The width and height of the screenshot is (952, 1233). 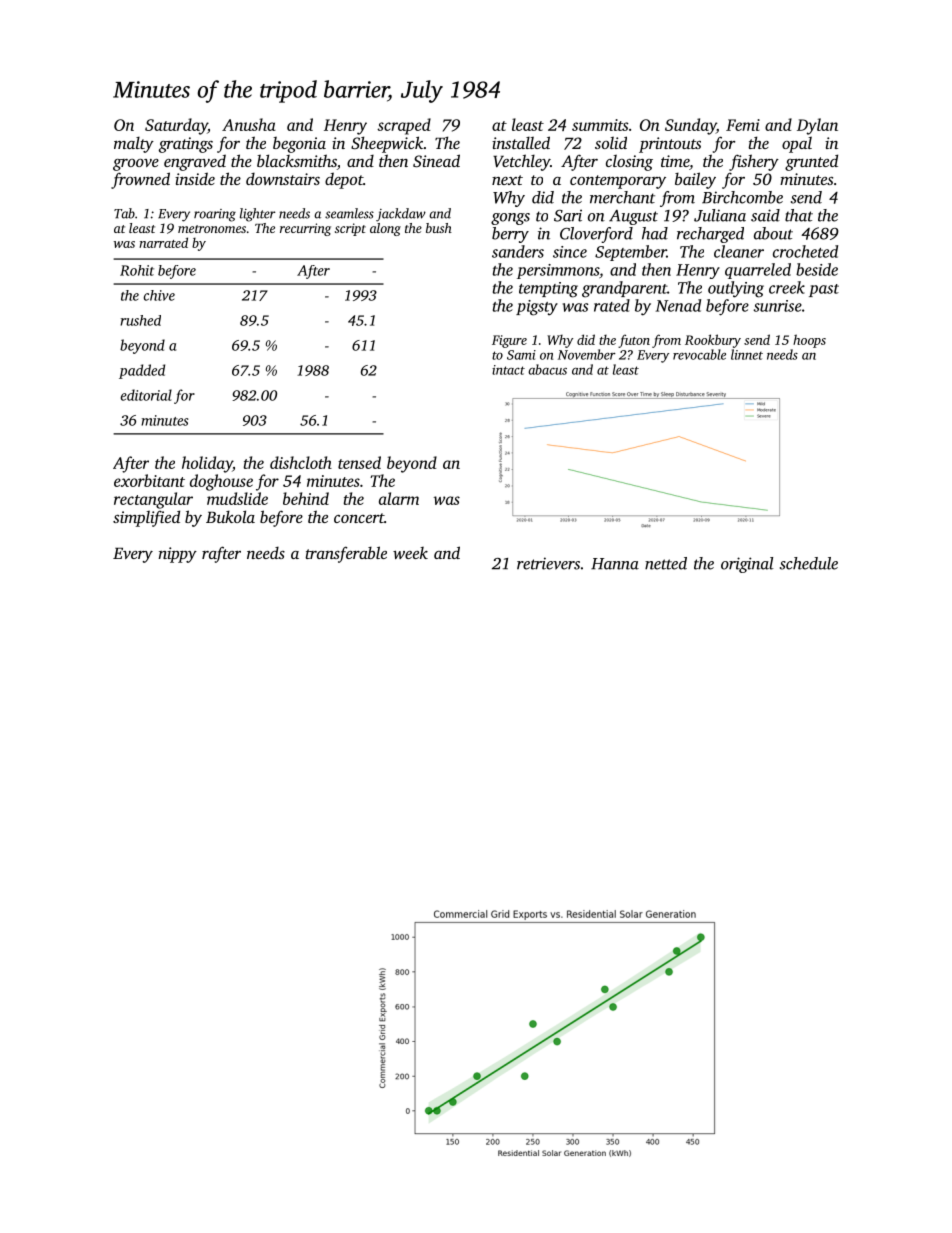 What do you see at coordinates (547, 369) in the screenshot?
I see `abacus` at bounding box center [547, 369].
